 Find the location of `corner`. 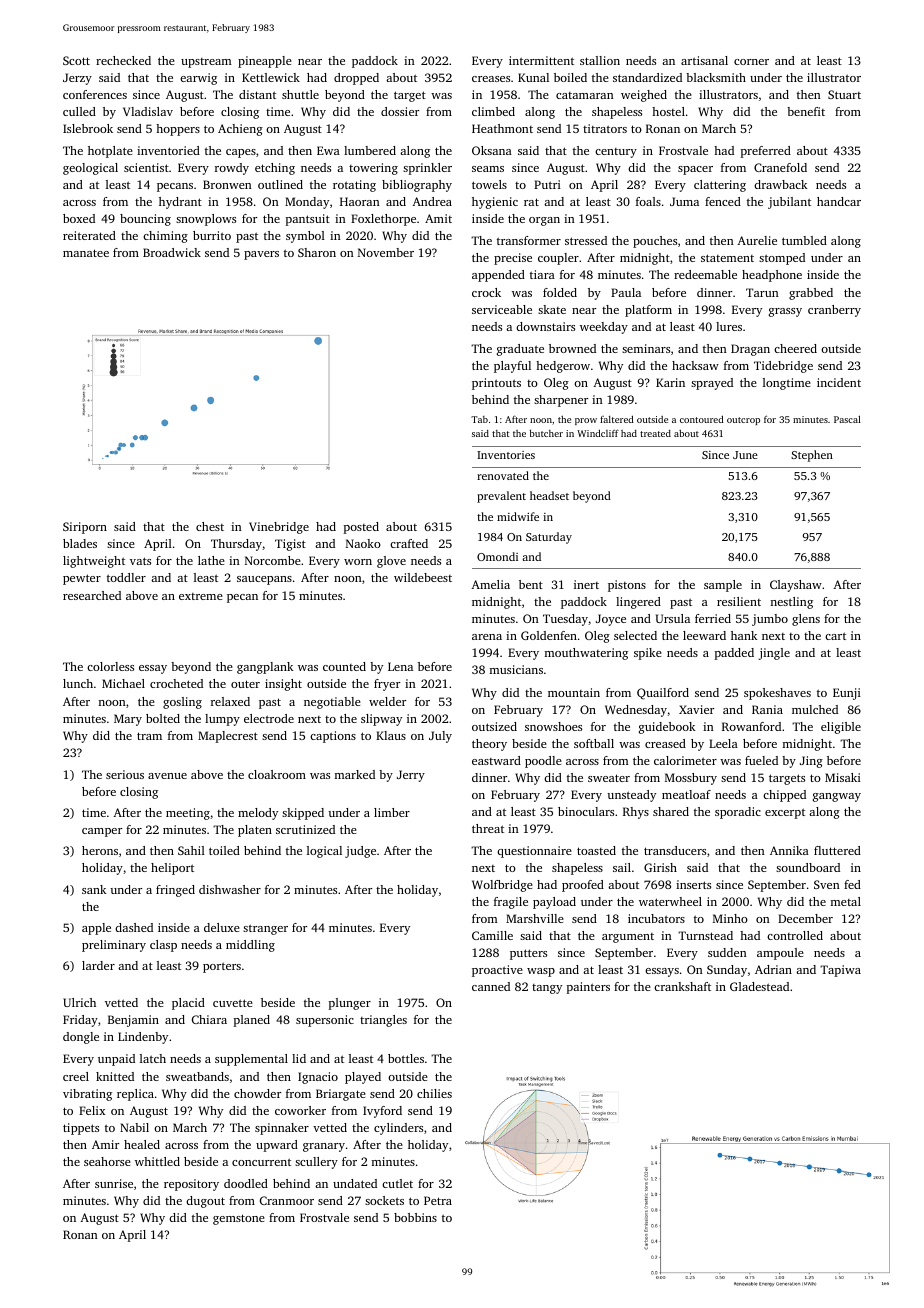

corner is located at coordinates (751, 62).
